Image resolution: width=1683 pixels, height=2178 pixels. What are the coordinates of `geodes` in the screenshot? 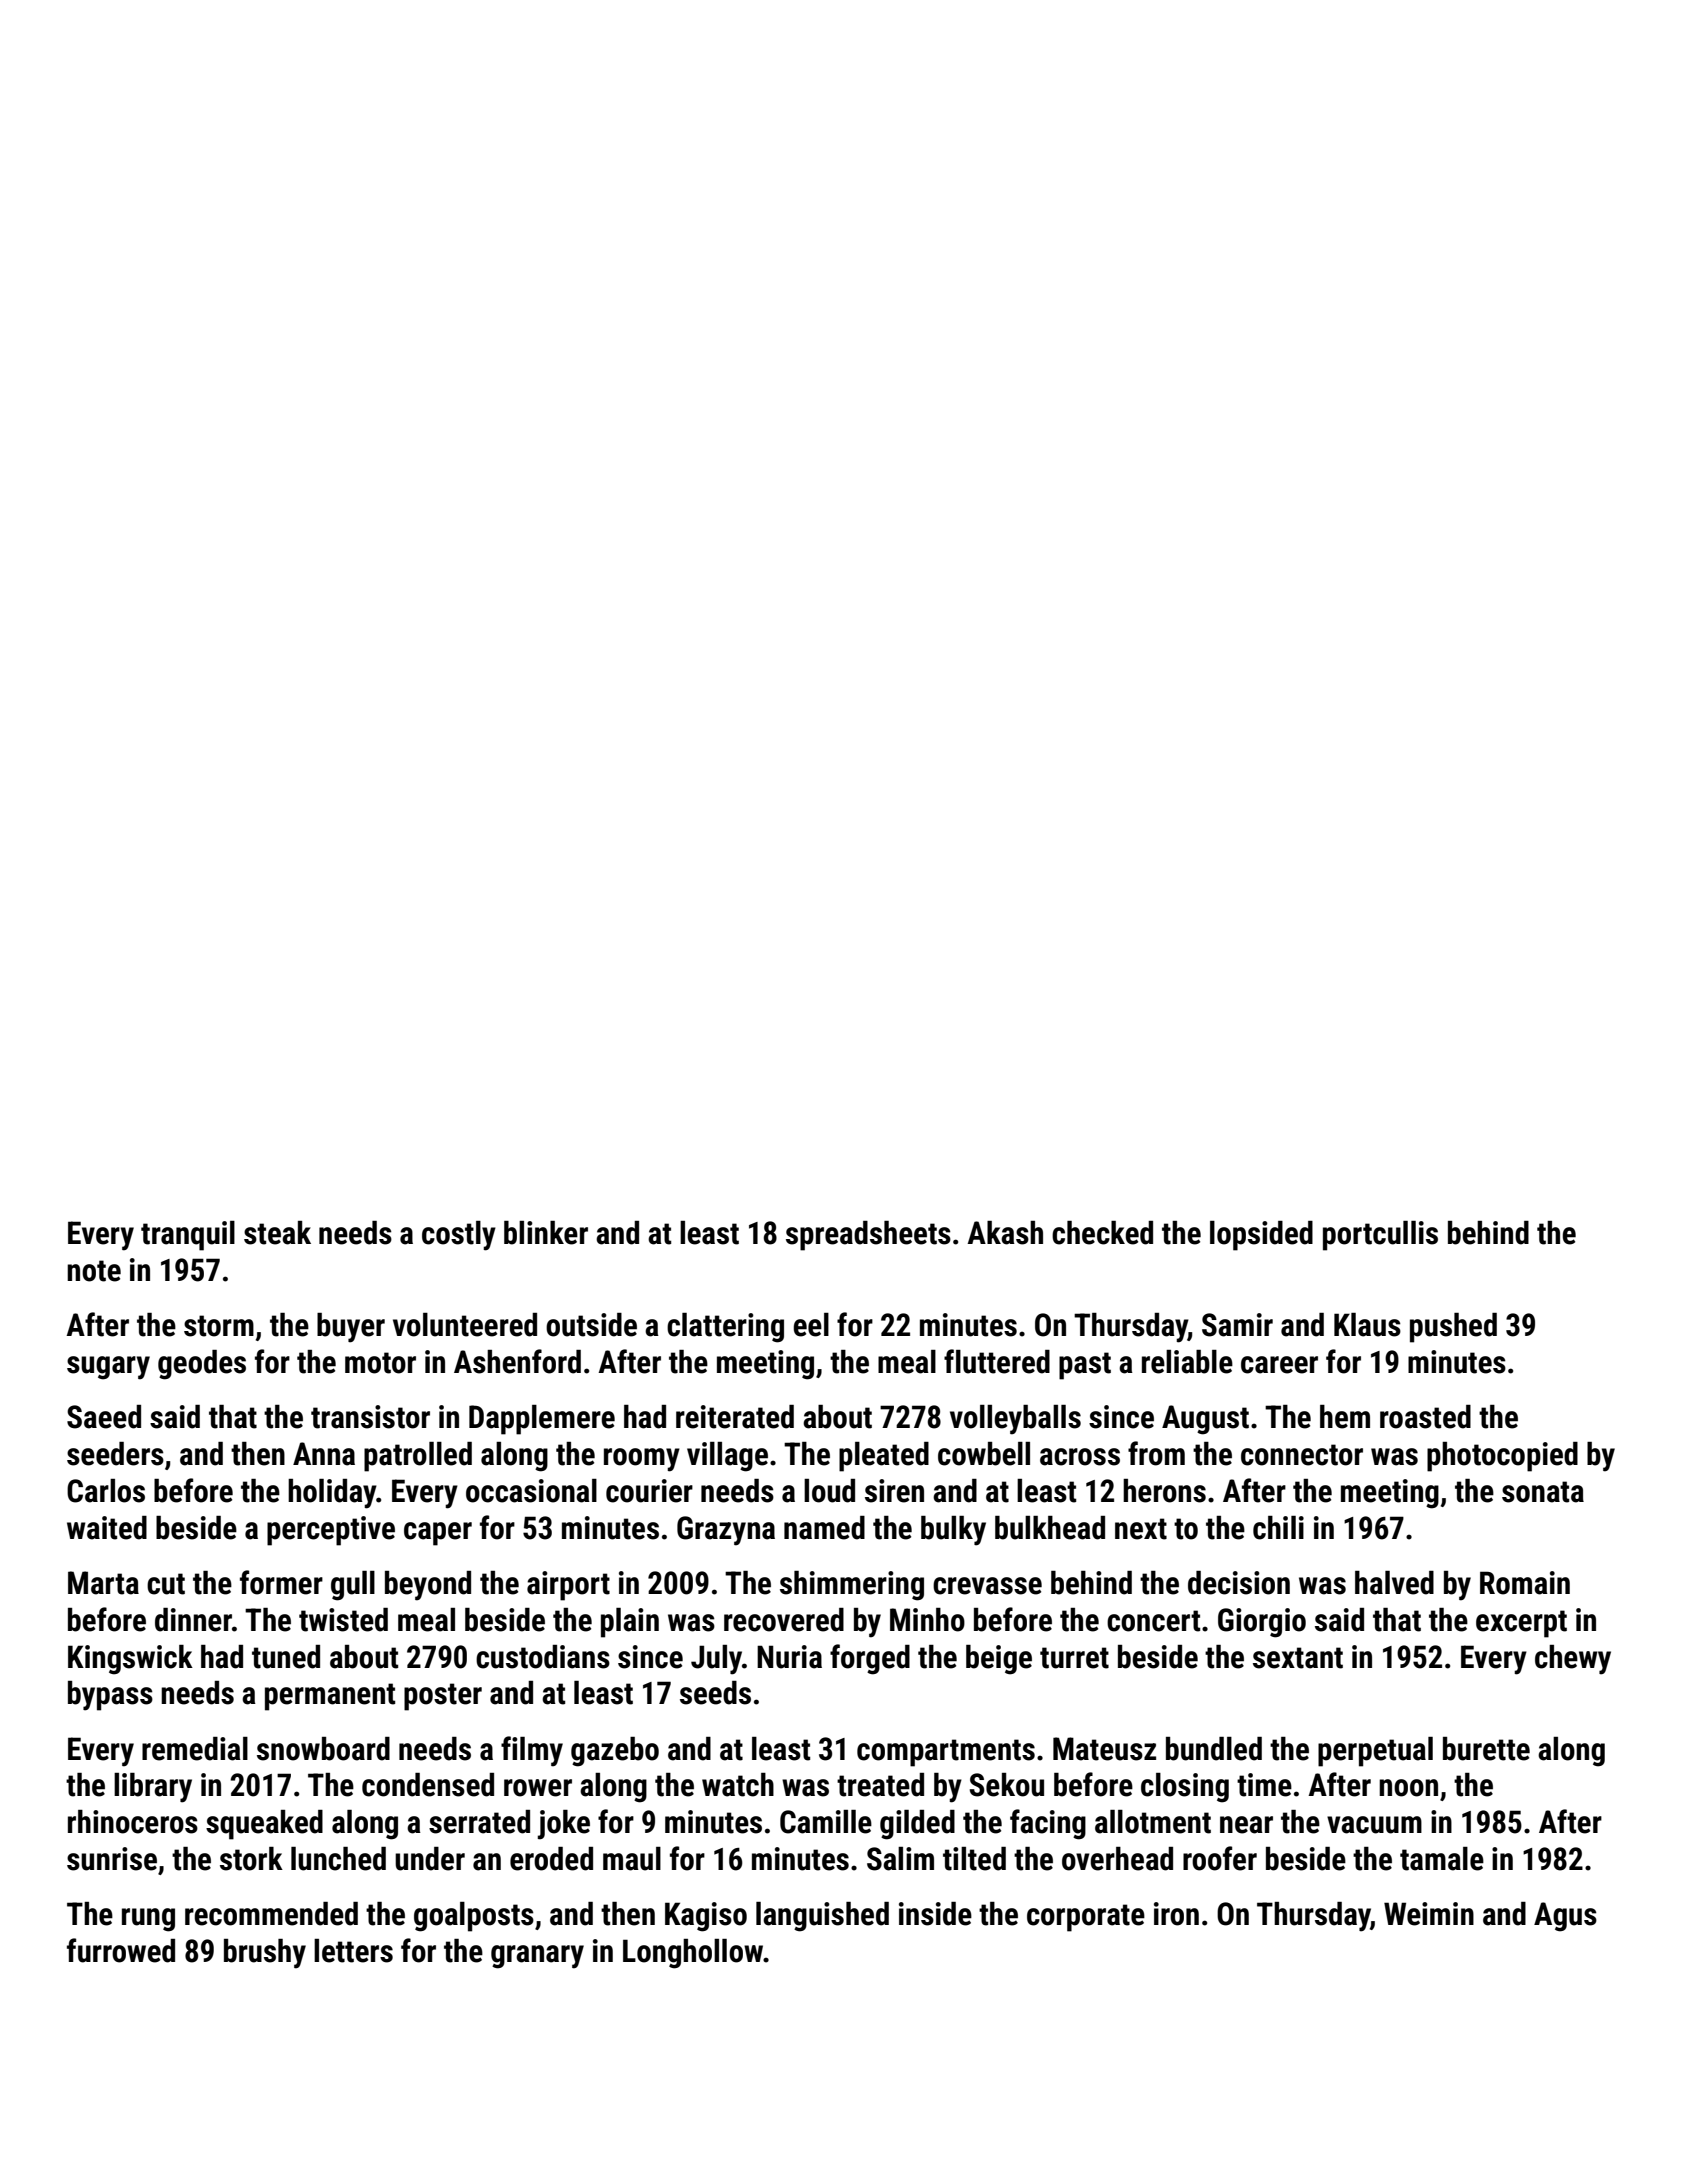 It's located at (202, 1365).
